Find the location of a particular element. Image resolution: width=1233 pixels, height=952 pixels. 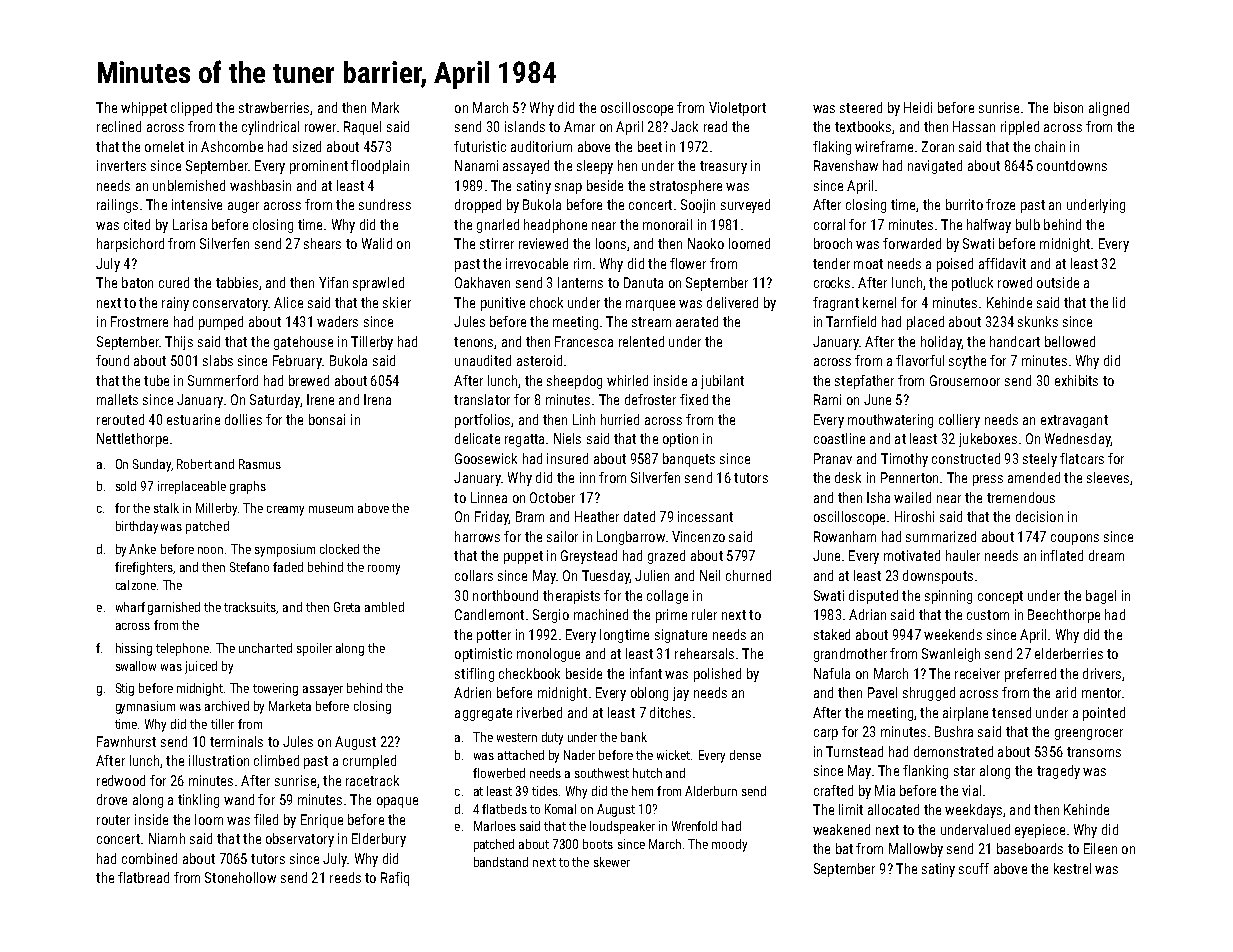

Pavel is located at coordinates (882, 692).
